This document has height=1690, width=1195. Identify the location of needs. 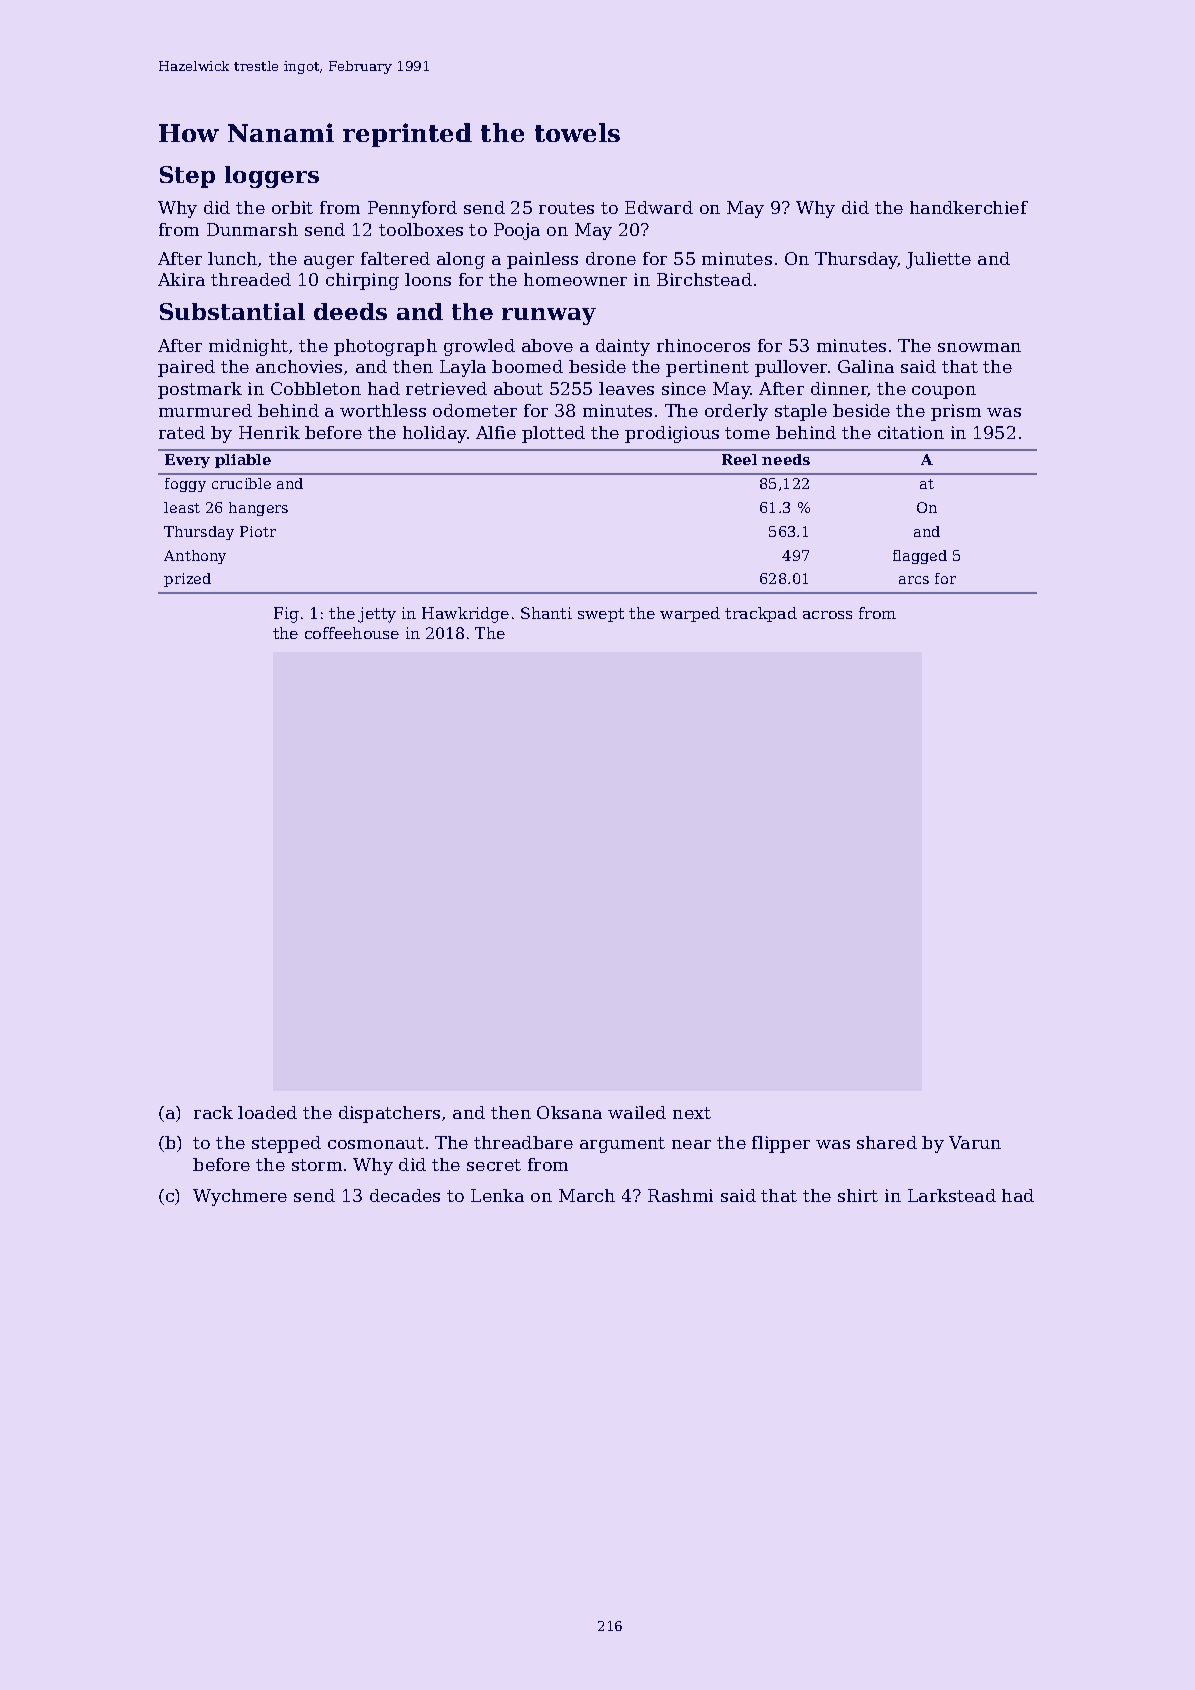
(786, 459).
